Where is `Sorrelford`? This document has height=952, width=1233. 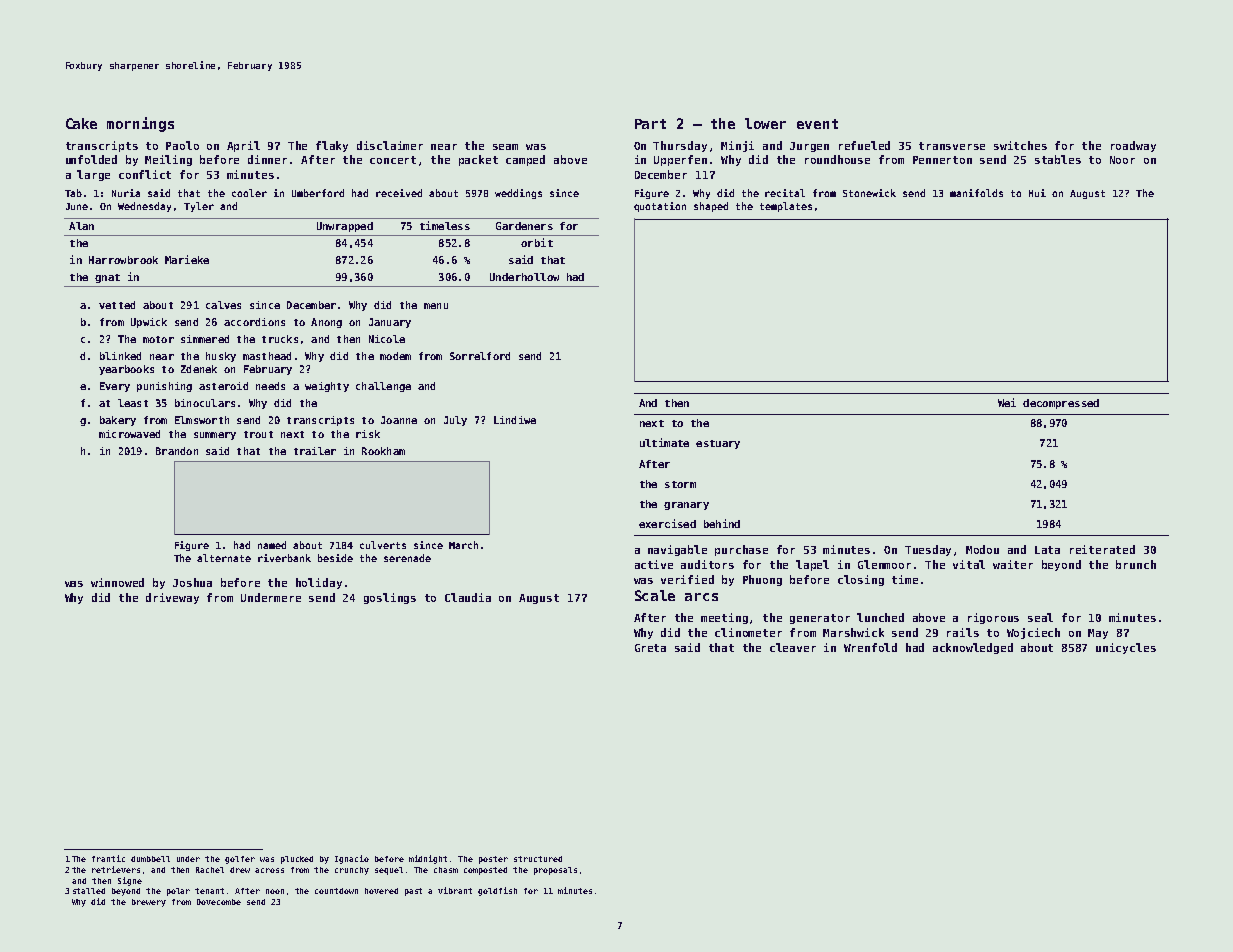
Sorrelford is located at coordinates (480, 356).
